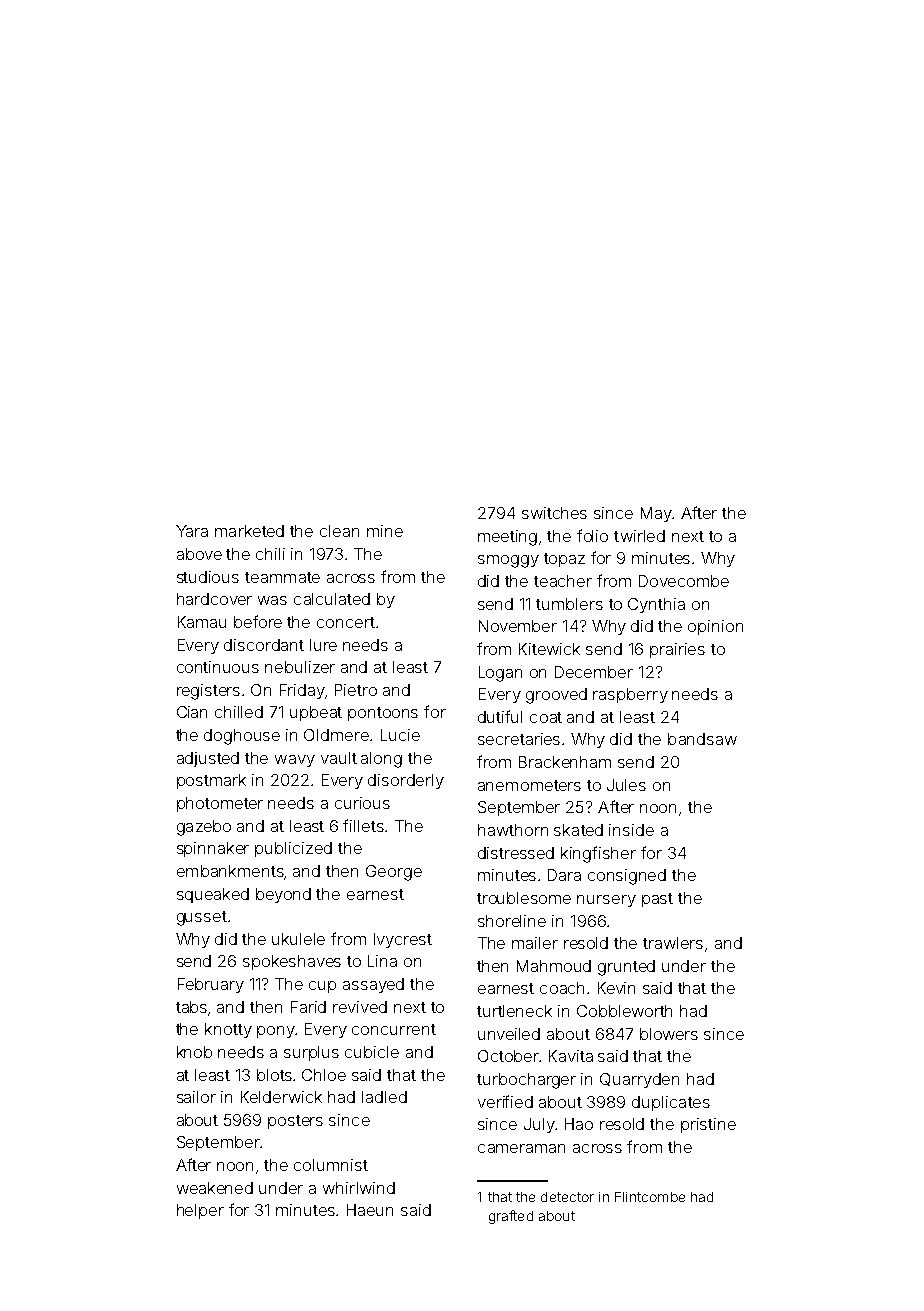 This image has height=1311, width=924. I want to click on assayed, so click(373, 985).
